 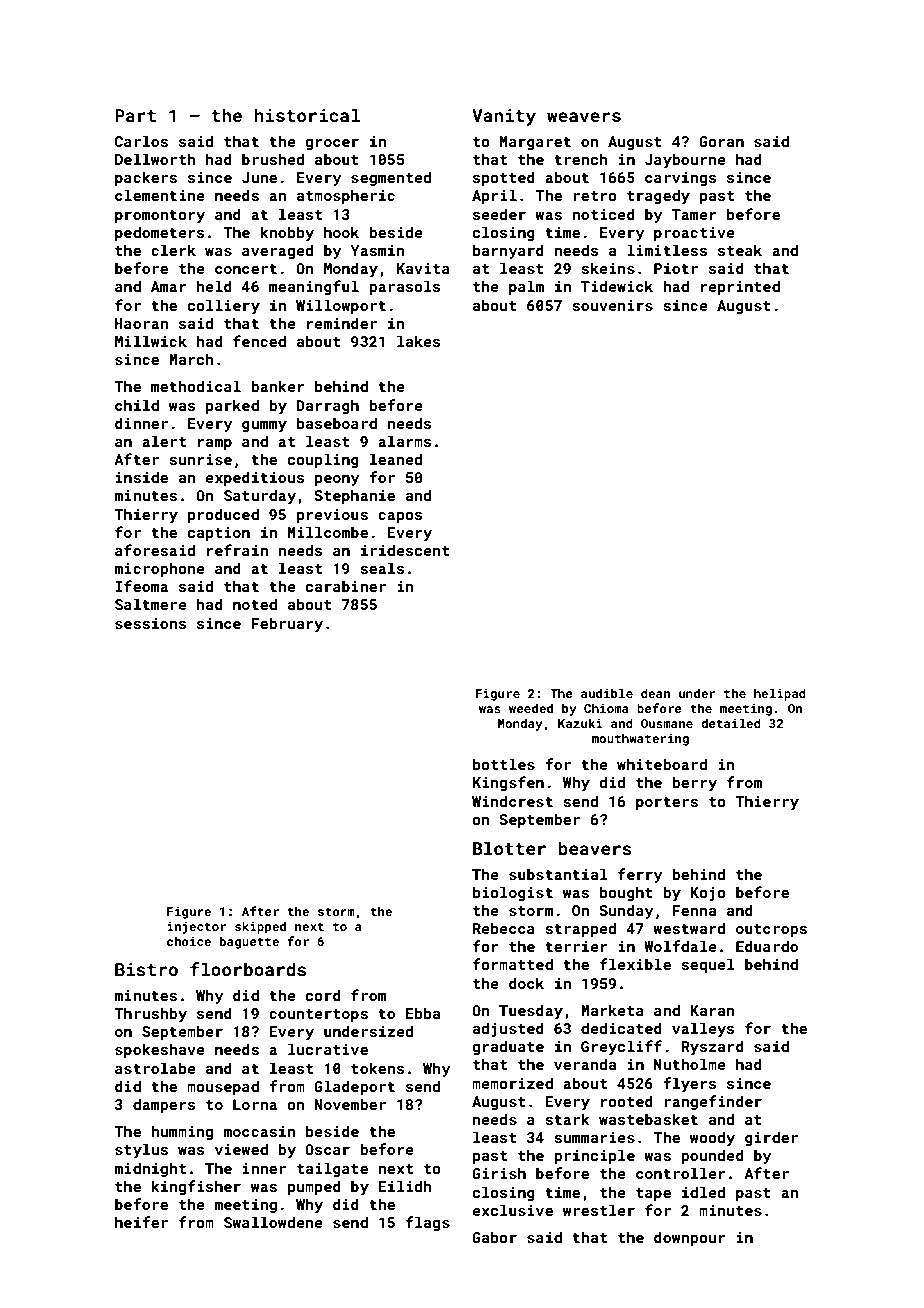 What do you see at coordinates (721, 141) in the screenshot?
I see `Goran` at bounding box center [721, 141].
